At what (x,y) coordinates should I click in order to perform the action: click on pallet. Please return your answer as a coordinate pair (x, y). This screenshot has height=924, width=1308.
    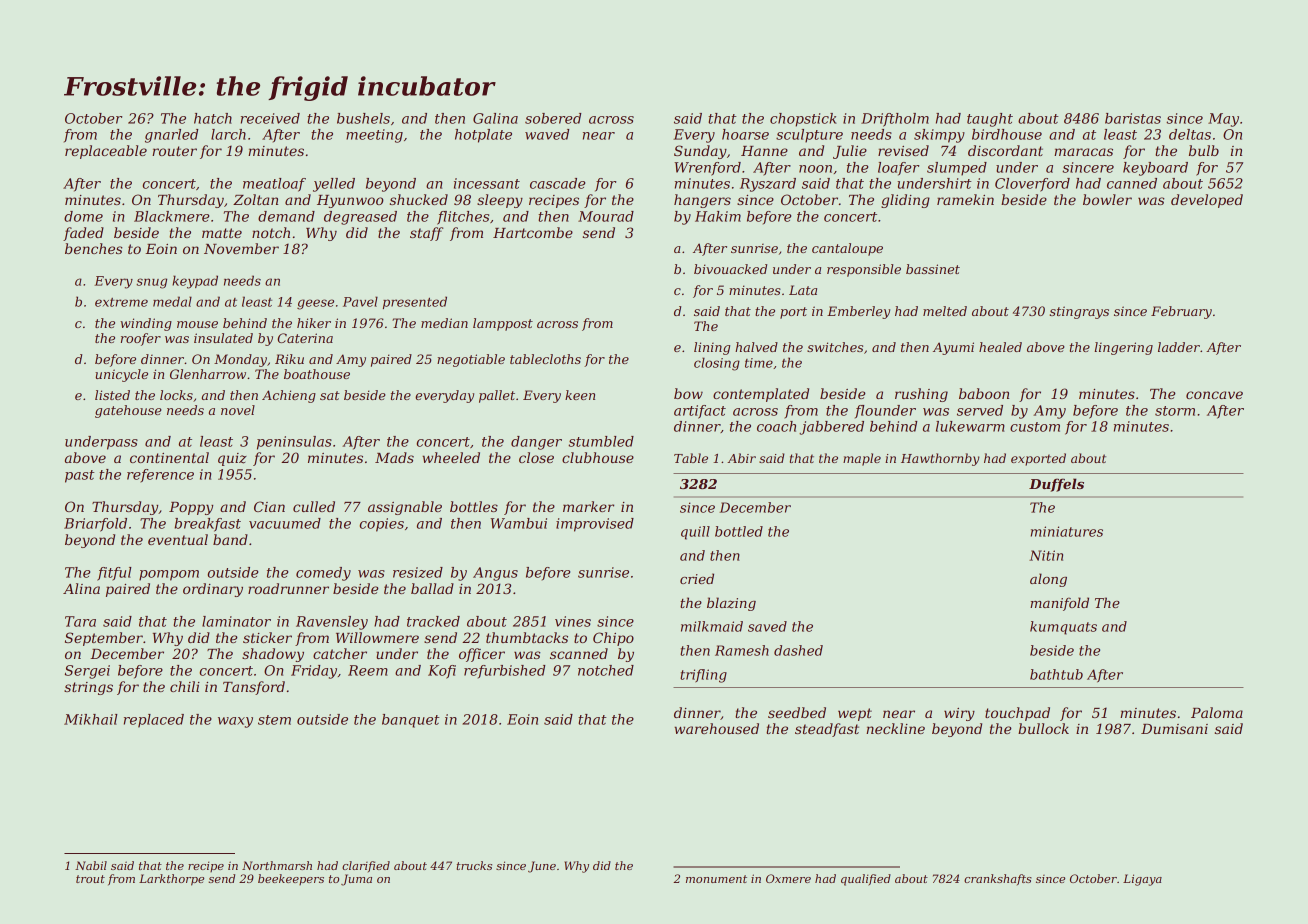
    Looking at the image, I should click on (497, 396).
